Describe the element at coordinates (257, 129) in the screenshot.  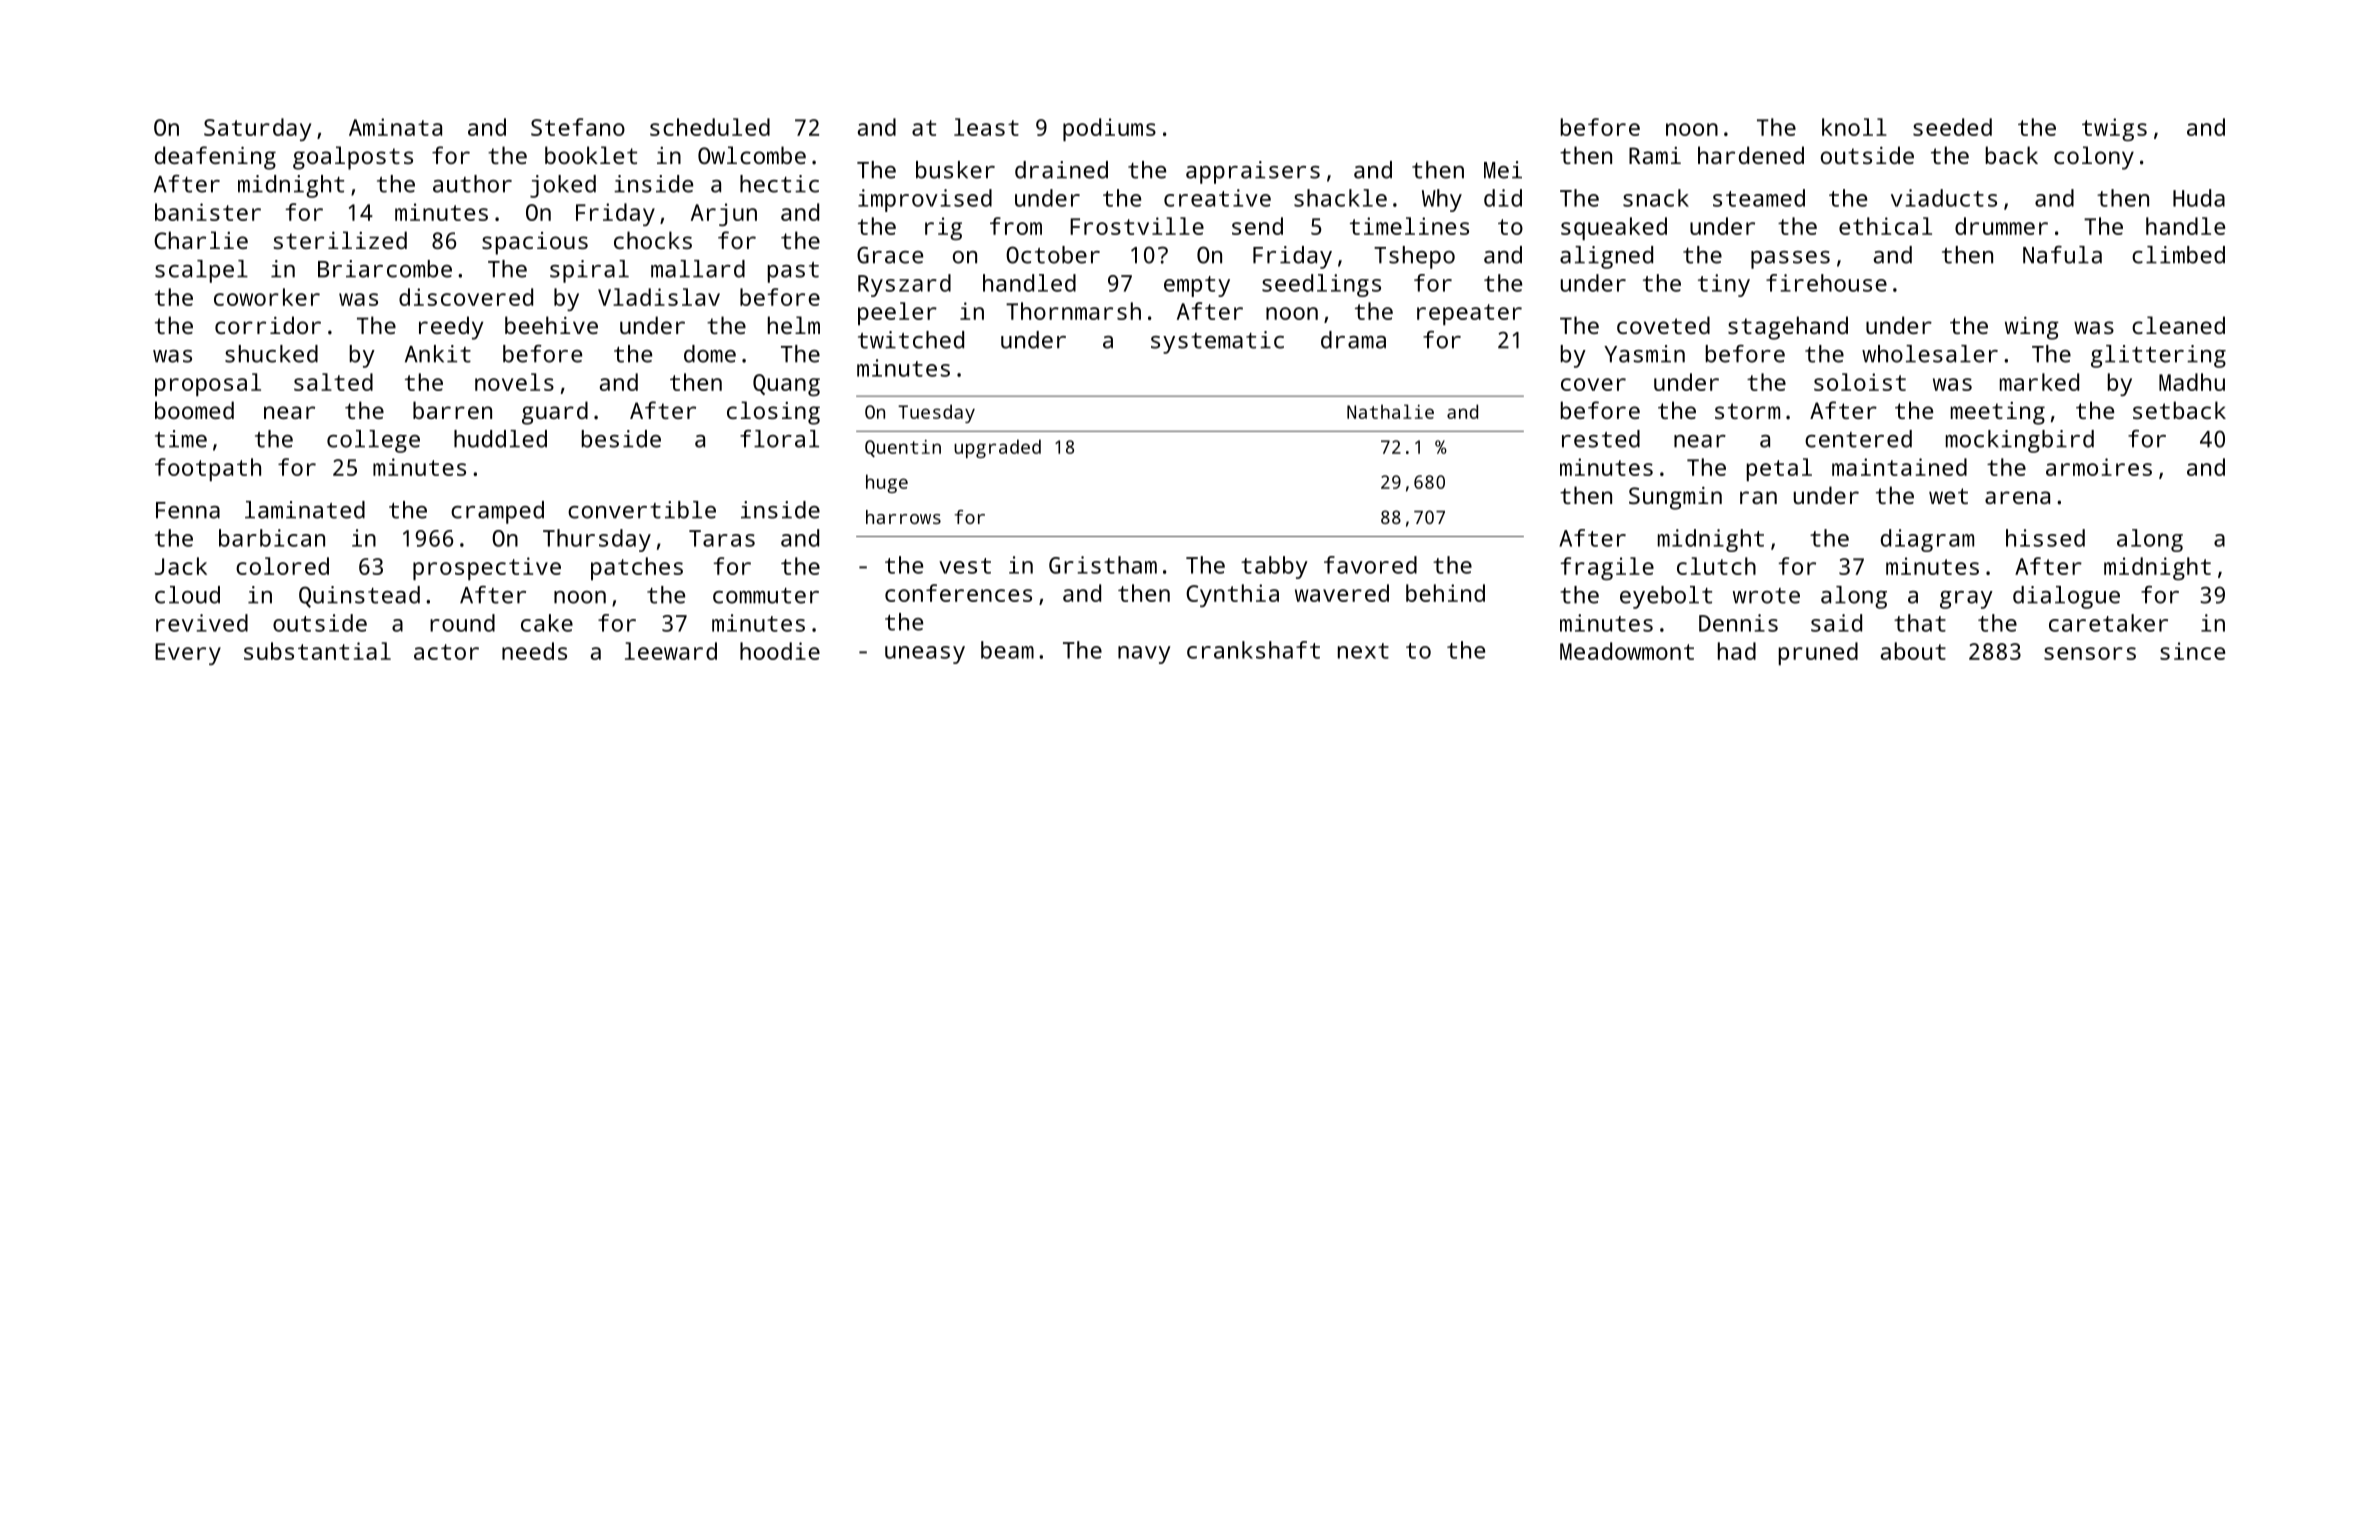
I see `Saturday` at that location.
